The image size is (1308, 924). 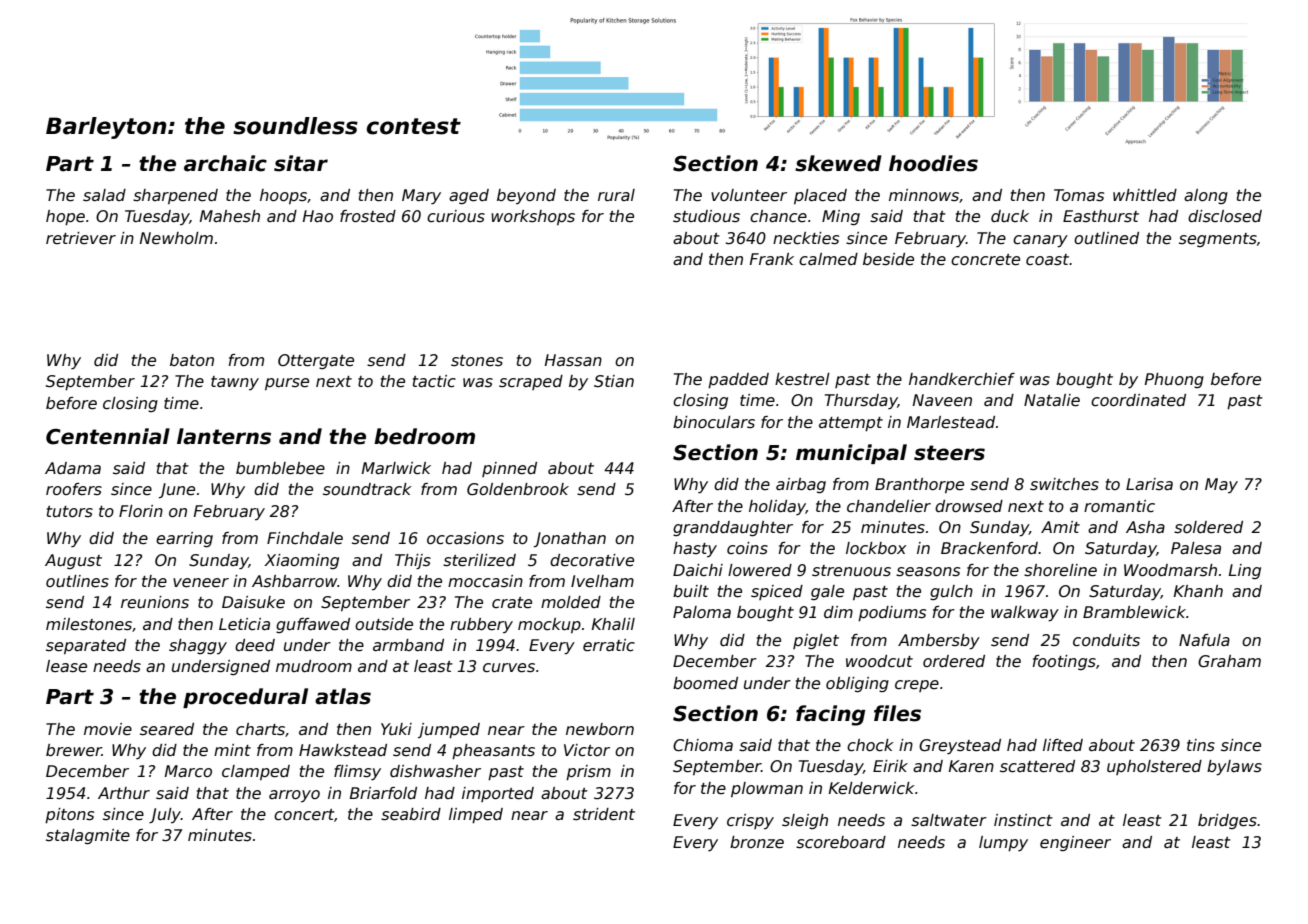 I want to click on hoops, so click(x=283, y=196).
